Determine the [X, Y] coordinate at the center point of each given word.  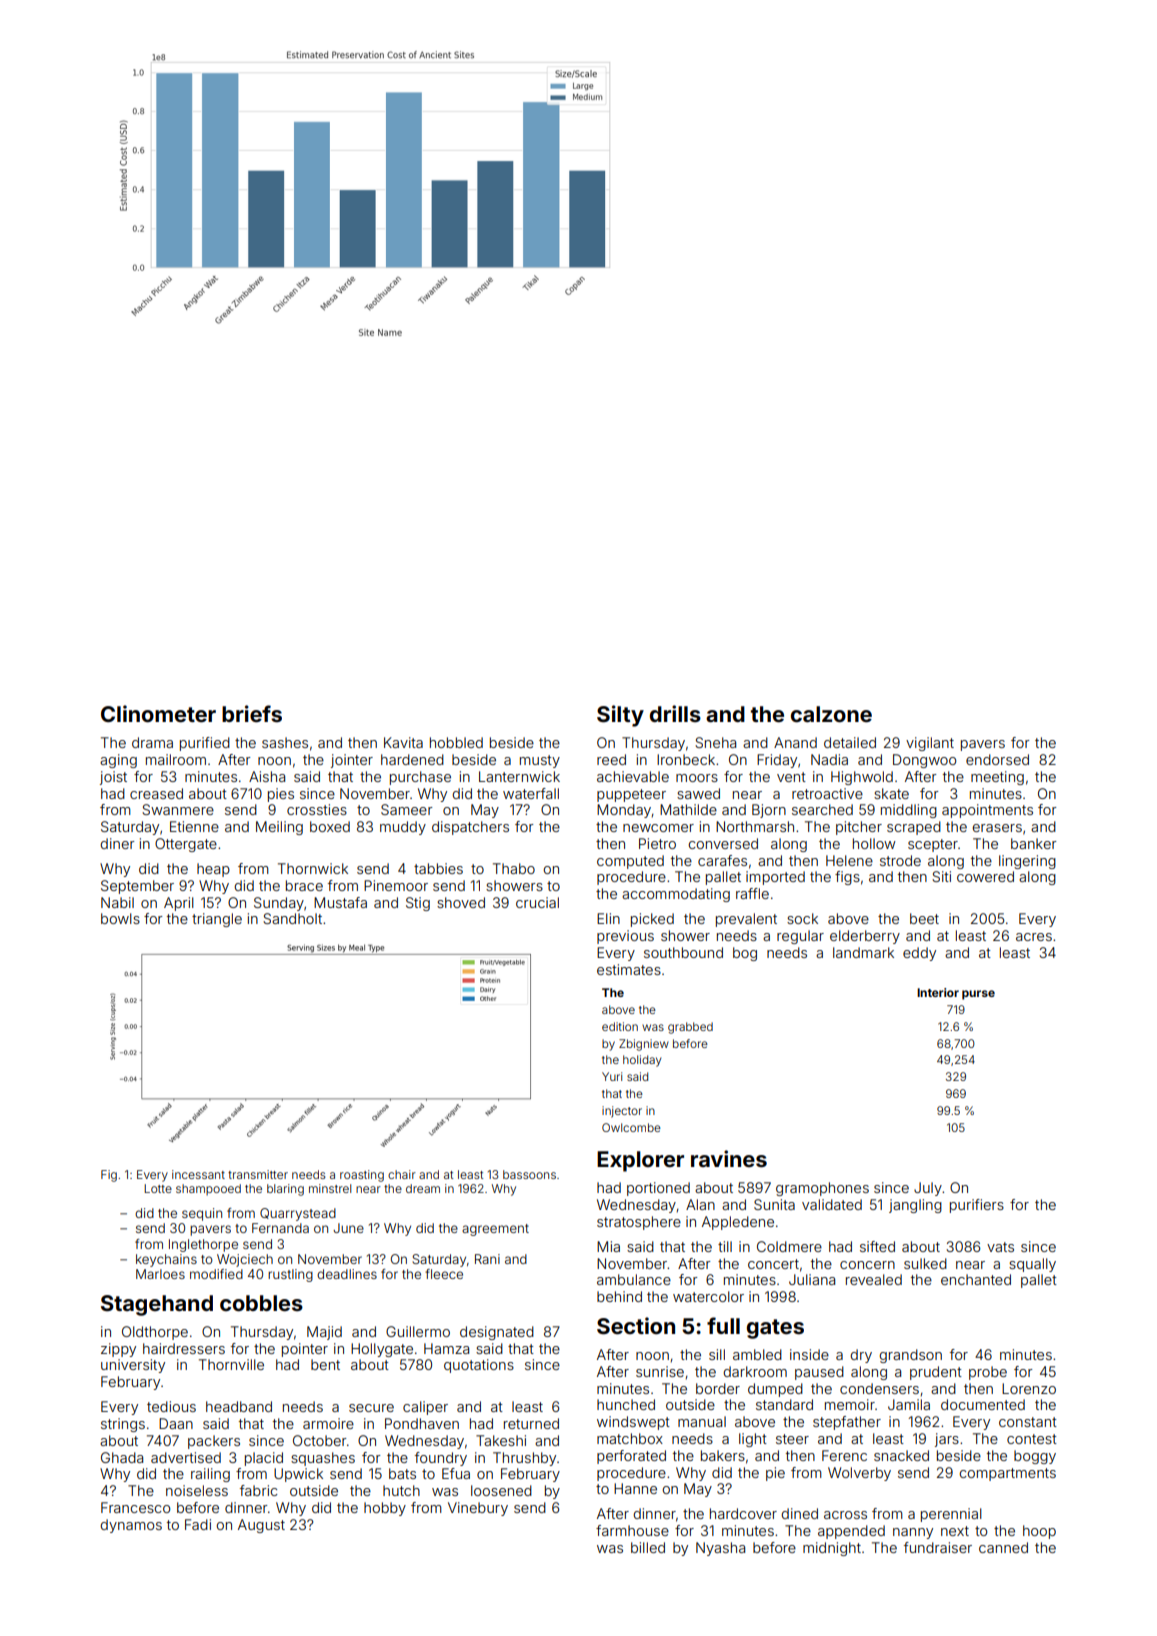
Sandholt [292, 918]
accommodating [676, 895]
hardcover [743, 1513]
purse [978, 995]
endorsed [997, 759]
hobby [385, 1509]
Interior [938, 992]
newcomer [658, 828]
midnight [832, 1549]
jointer [352, 761]
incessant [198, 1174]
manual [702, 1421]
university [133, 1366]
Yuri [612, 1076]
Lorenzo [1029, 1388]
